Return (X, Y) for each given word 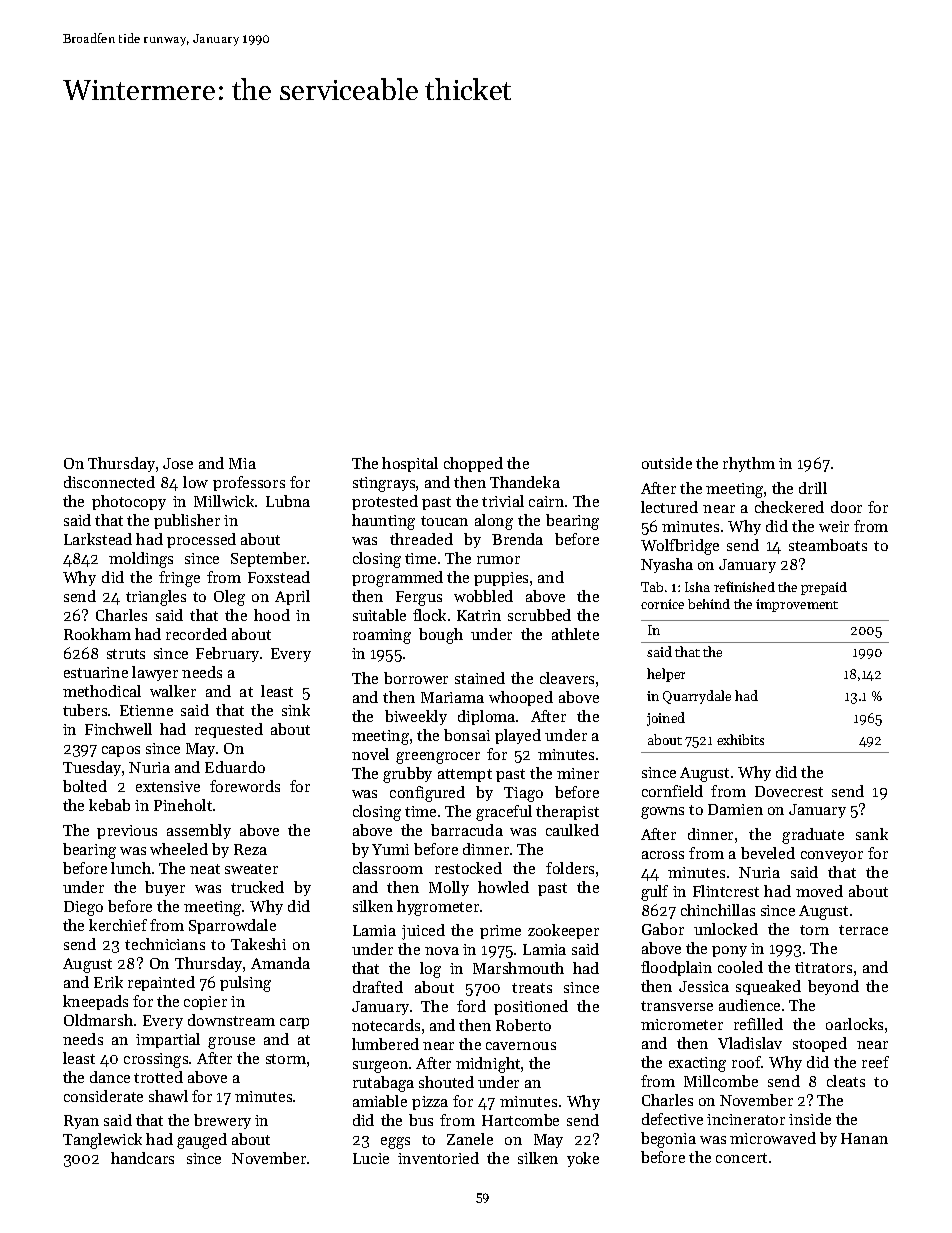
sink (296, 710)
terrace (863, 930)
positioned (531, 1007)
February (227, 654)
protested (385, 502)
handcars (142, 1158)
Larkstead (98, 539)
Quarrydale (697, 697)
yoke (583, 1159)
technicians (165, 944)
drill (813, 488)
